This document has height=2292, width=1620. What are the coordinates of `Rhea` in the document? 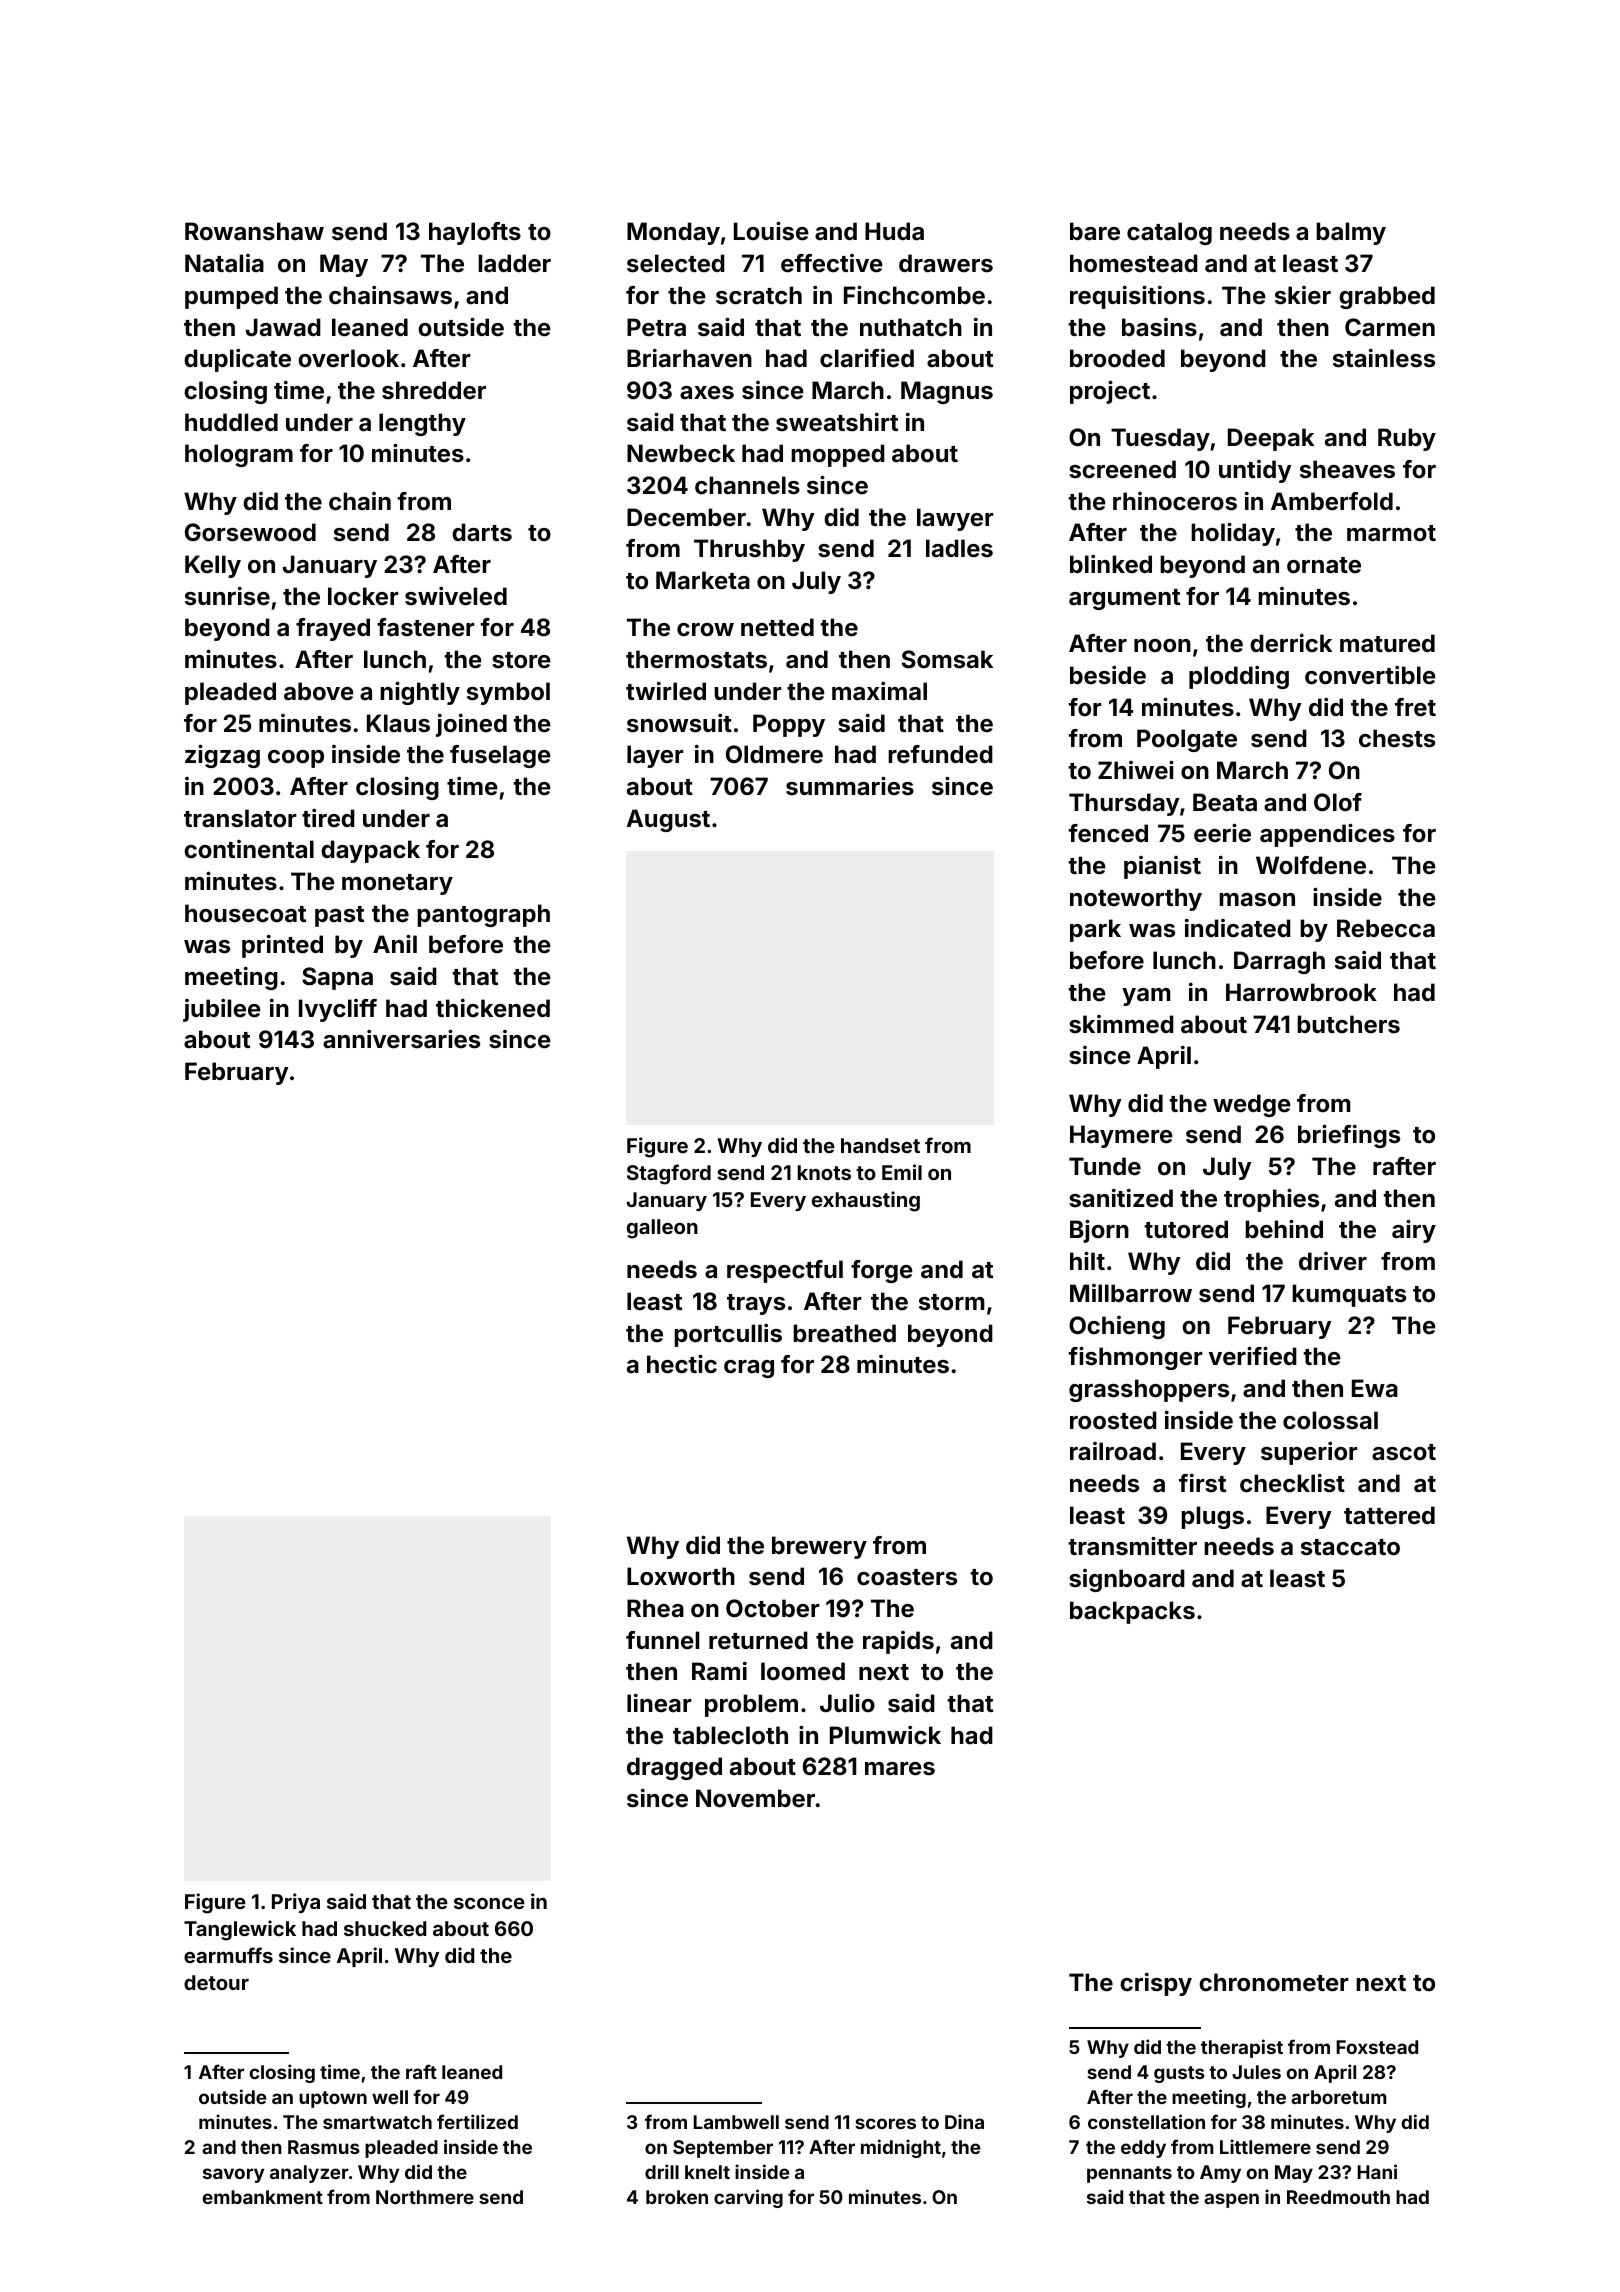 It's located at (655, 1608).
